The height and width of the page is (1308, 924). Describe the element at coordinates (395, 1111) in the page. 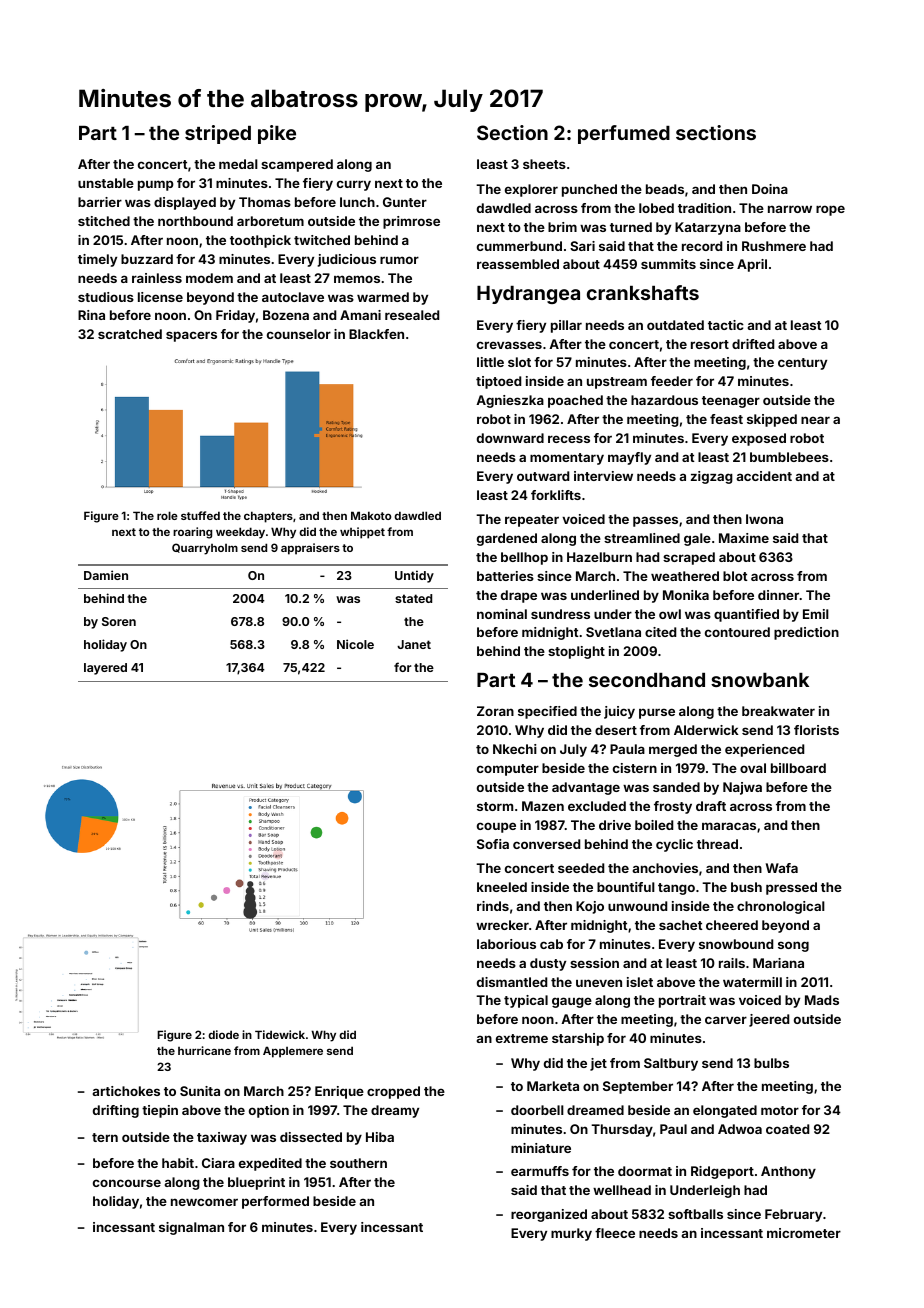

I see `dreamy` at that location.
